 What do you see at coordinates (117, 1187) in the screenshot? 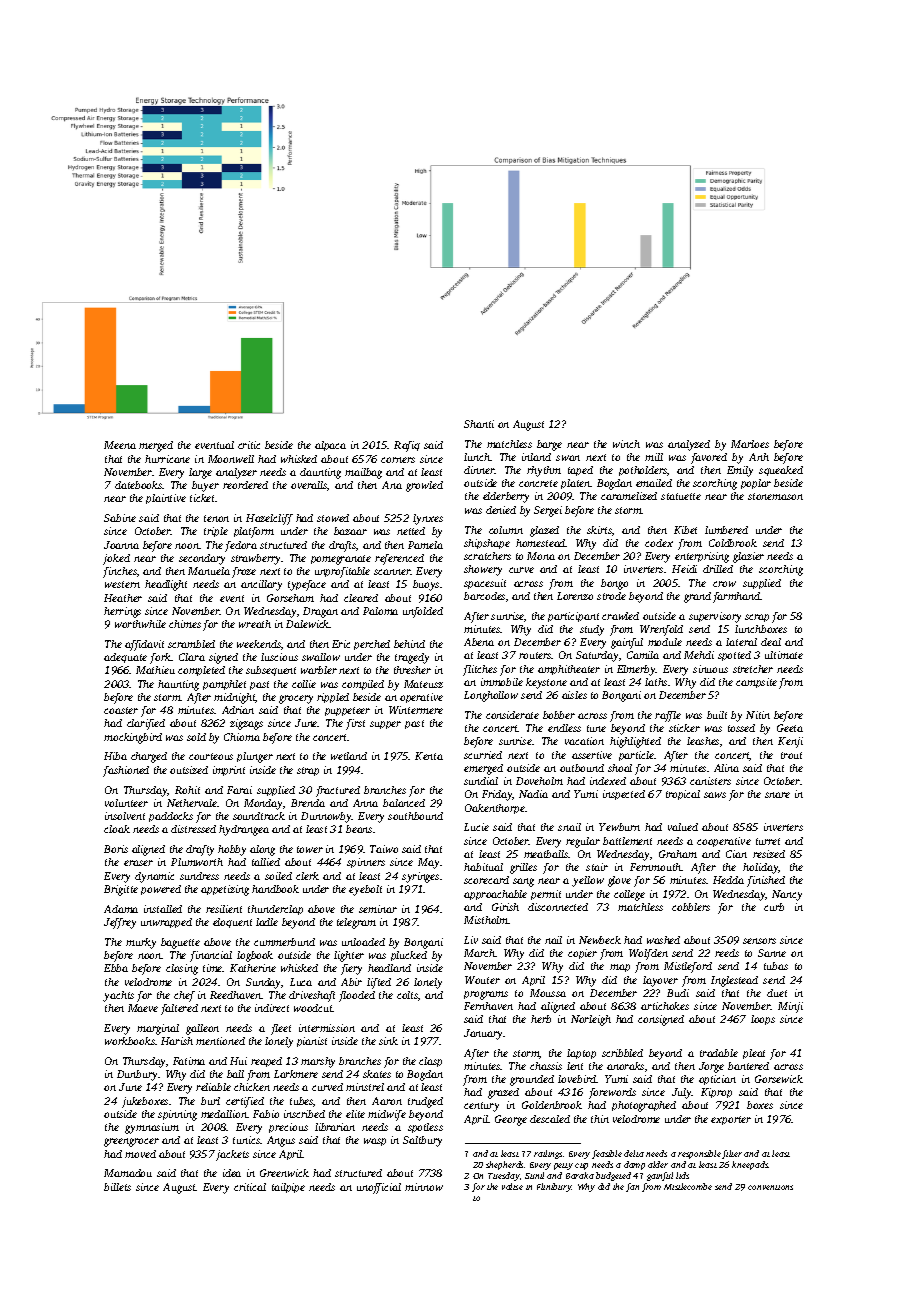
I see `billets` at bounding box center [117, 1187].
